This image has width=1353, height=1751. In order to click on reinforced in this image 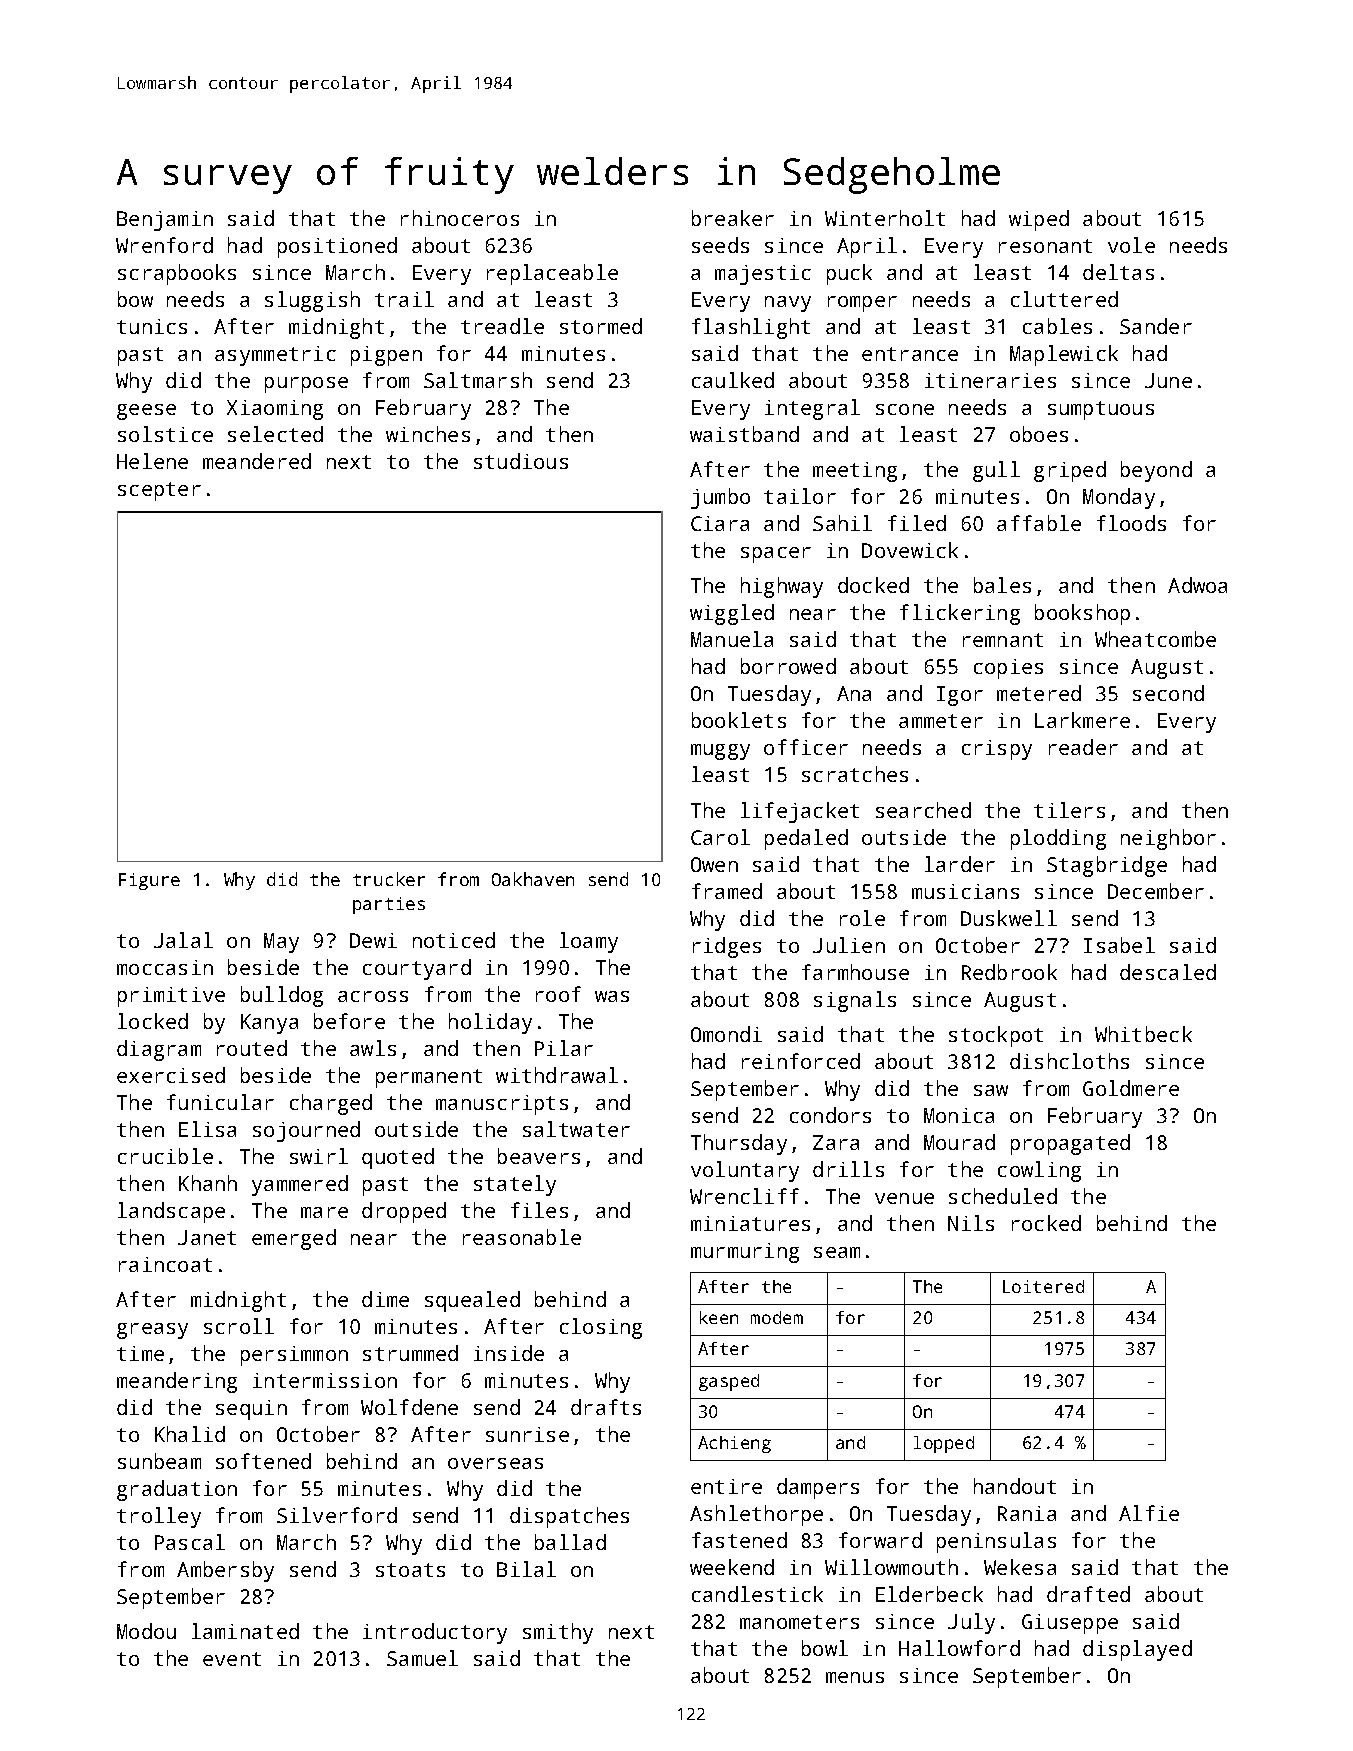, I will do `click(801, 1061)`.
